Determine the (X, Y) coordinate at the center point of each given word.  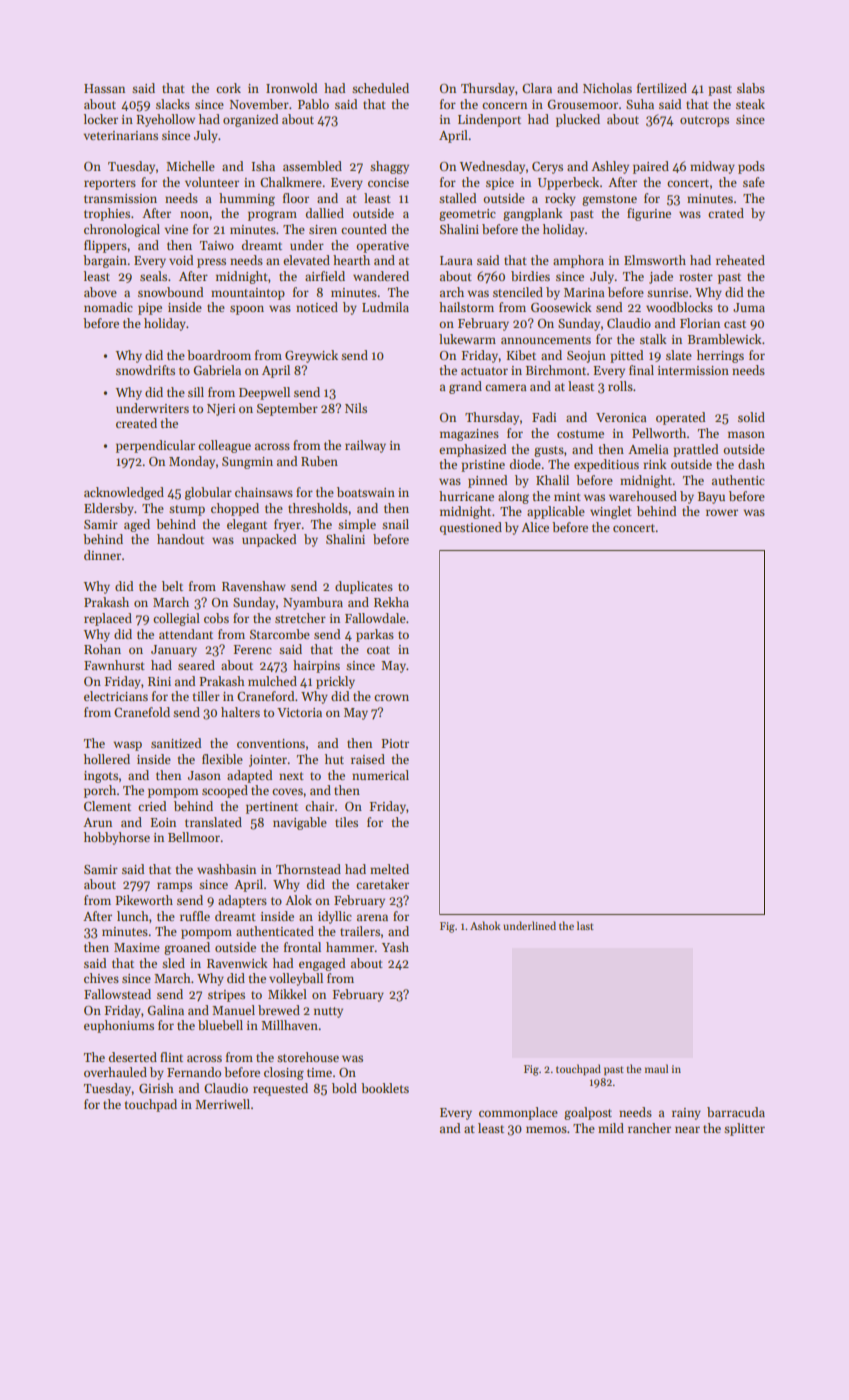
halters (240, 712)
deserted (133, 1057)
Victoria (299, 712)
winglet (611, 512)
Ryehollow (165, 120)
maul (656, 1068)
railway (365, 446)
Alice (535, 527)
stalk (653, 339)
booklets (385, 1088)
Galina (165, 1010)
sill (196, 392)
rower (722, 512)
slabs (751, 88)
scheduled (380, 88)
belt (172, 586)
